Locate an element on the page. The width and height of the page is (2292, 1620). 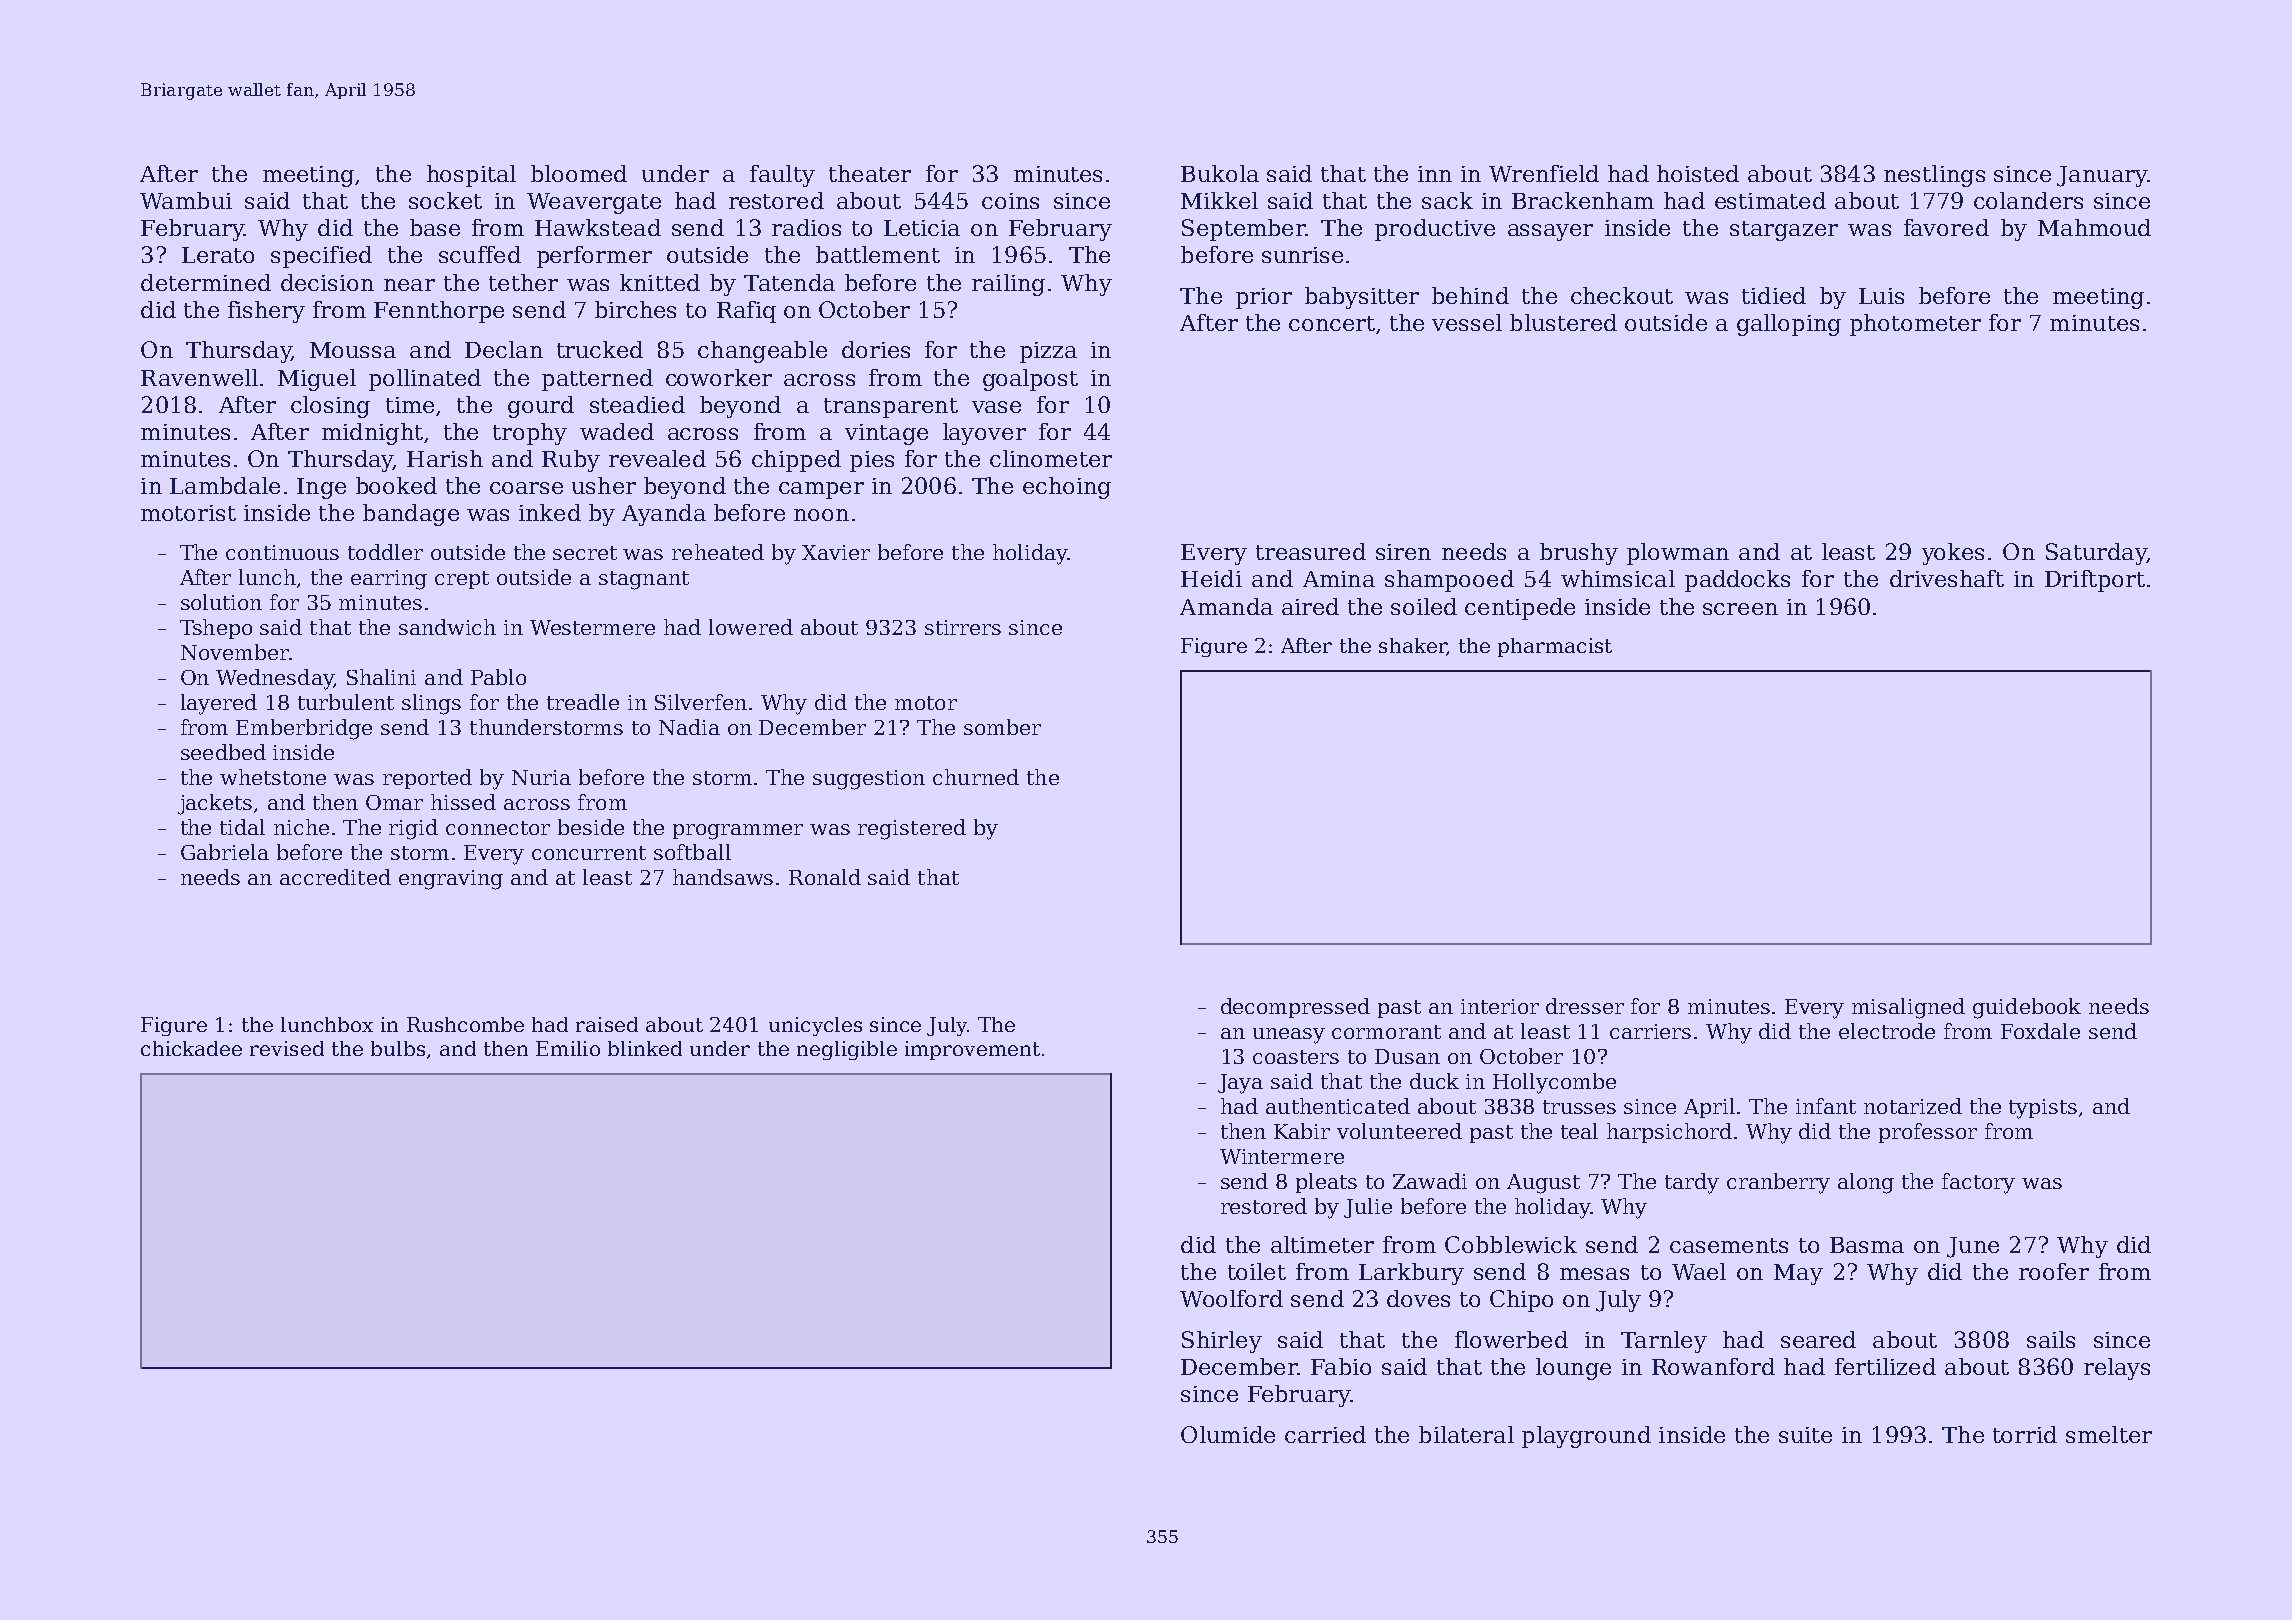
Basma is located at coordinates (1867, 1245).
